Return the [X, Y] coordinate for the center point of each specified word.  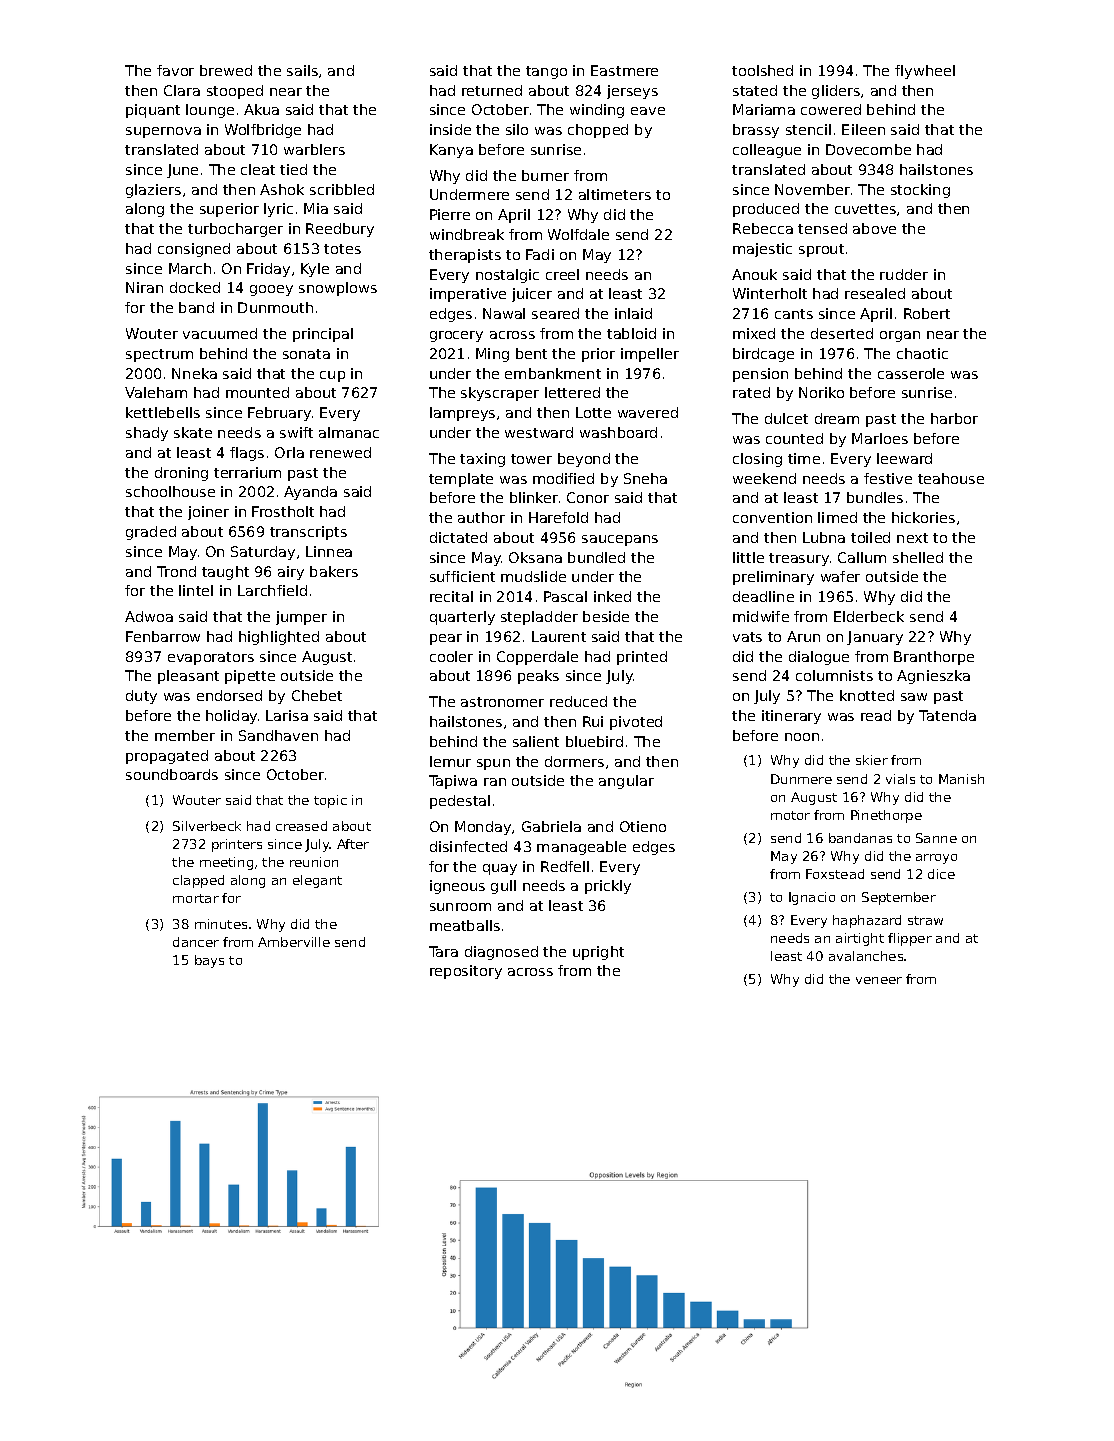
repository [466, 972]
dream [837, 418]
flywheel [925, 72]
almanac [349, 432]
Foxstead [835, 874]
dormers [574, 761]
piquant [153, 111]
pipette [250, 677]
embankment [553, 373]
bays [209, 961]
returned [492, 90]
